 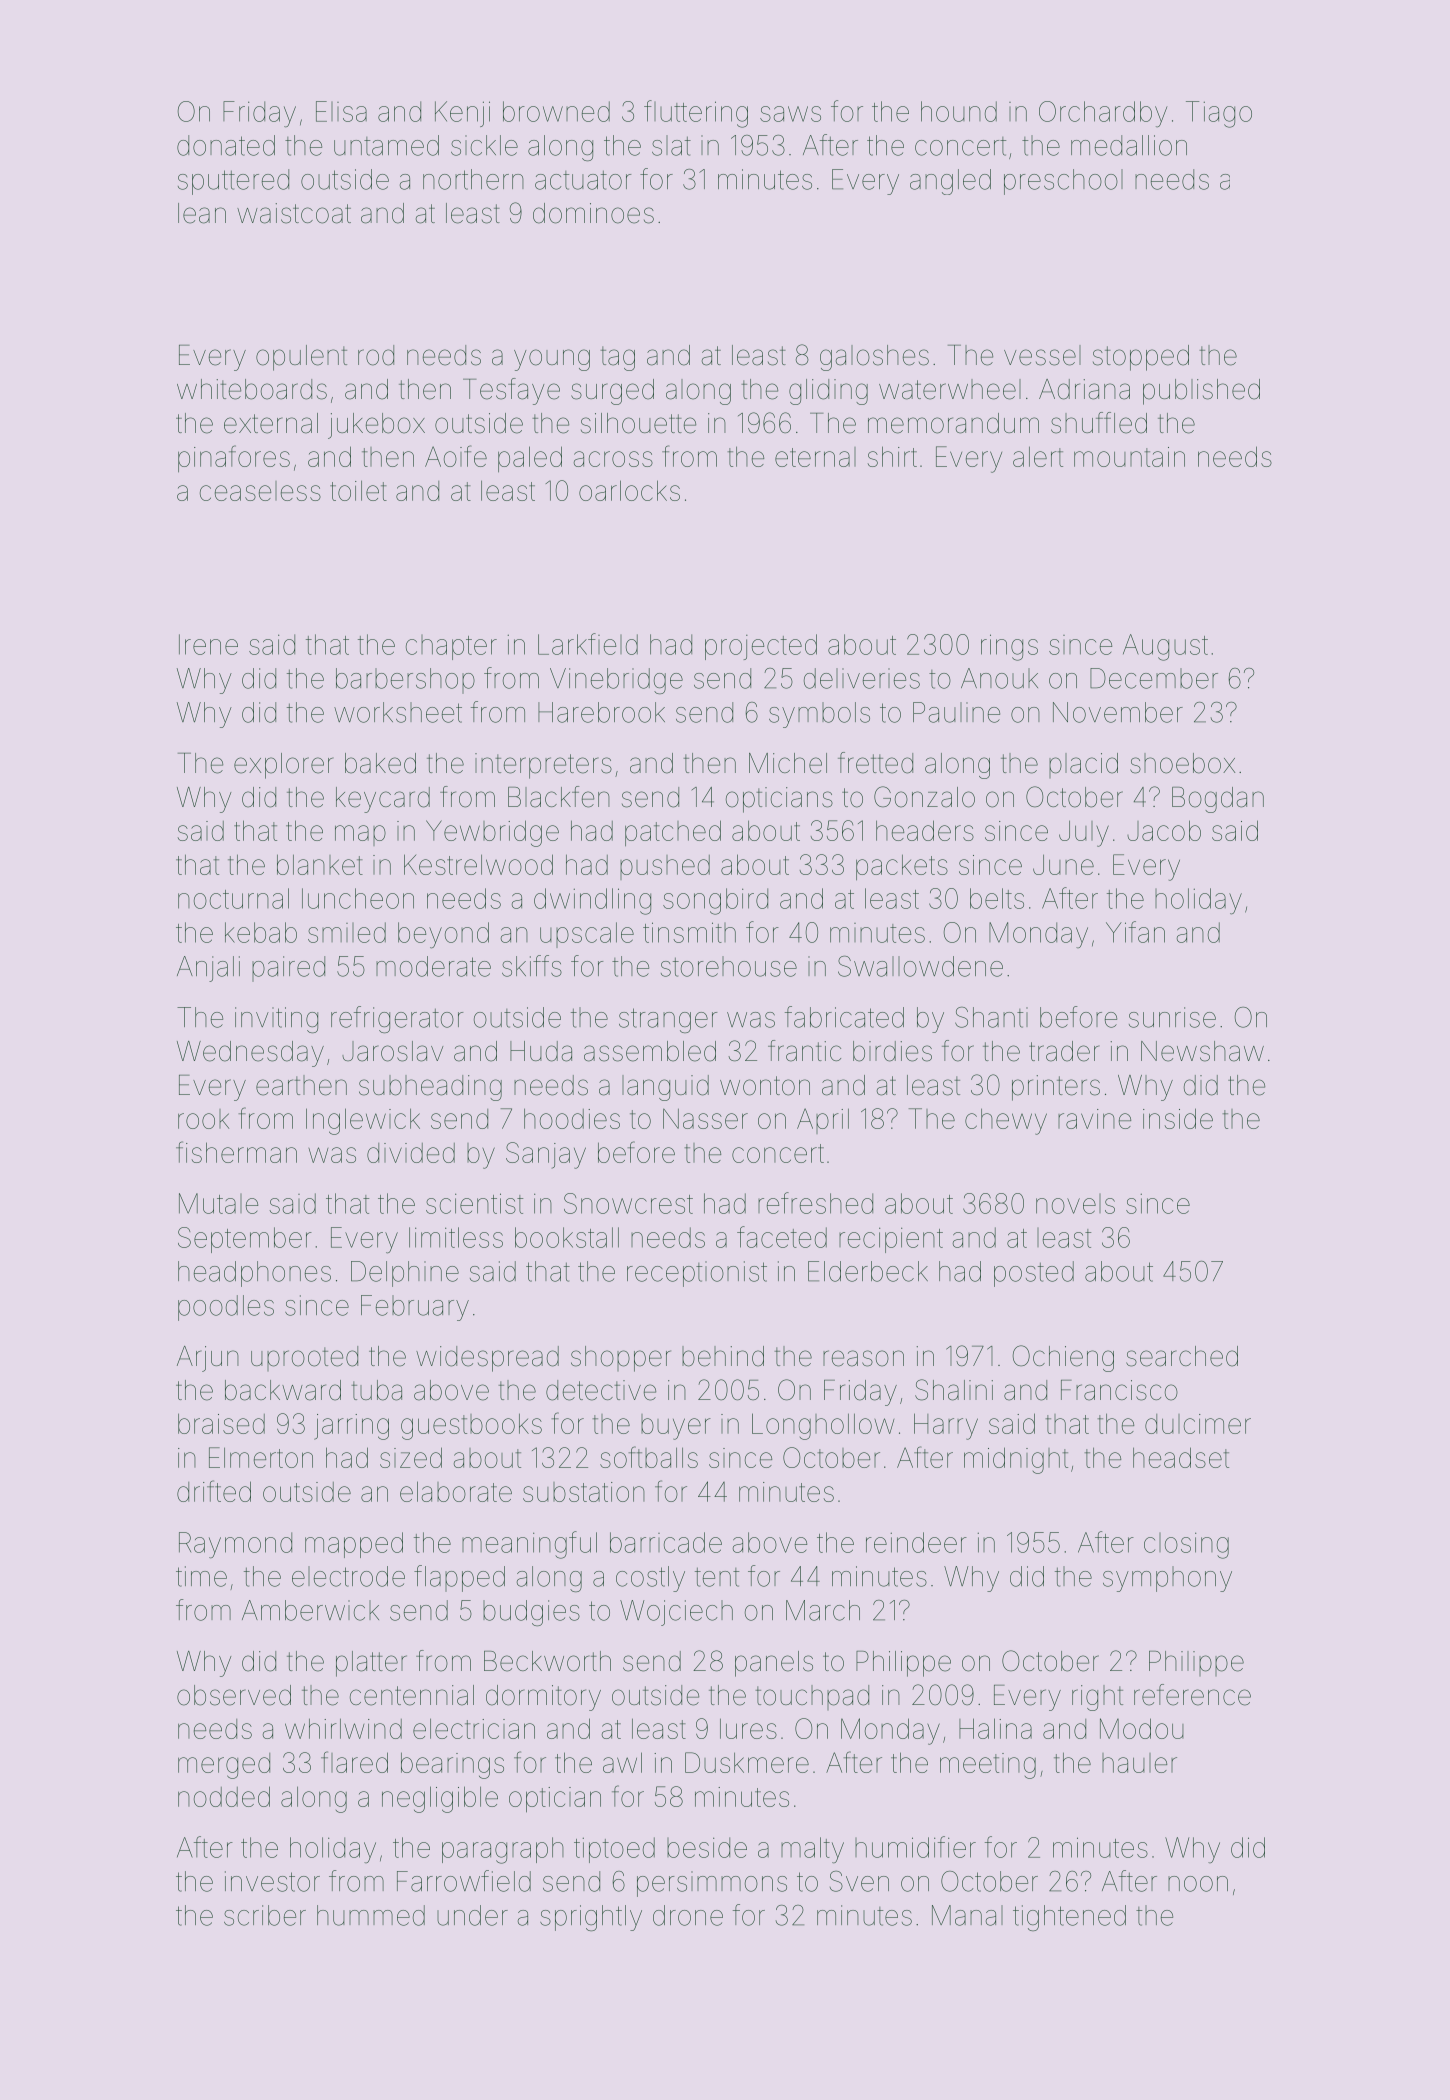 What do you see at coordinates (844, 1017) in the screenshot?
I see `fabricated` at bounding box center [844, 1017].
